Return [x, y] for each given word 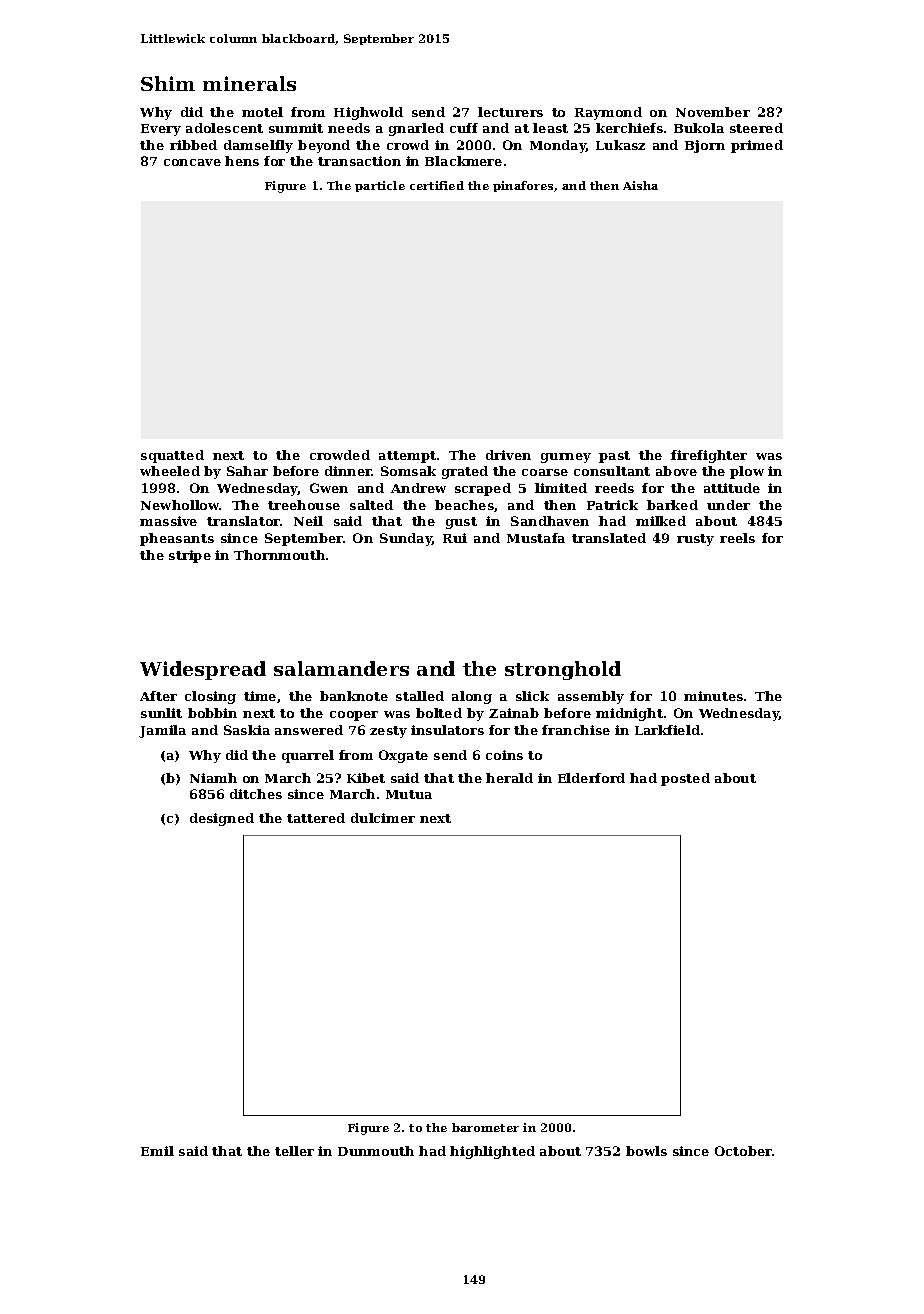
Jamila [162, 731]
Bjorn [705, 146]
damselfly [258, 146]
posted [685, 779]
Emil [157, 1151]
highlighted [492, 1152]
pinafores [523, 186]
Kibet [366, 778]
